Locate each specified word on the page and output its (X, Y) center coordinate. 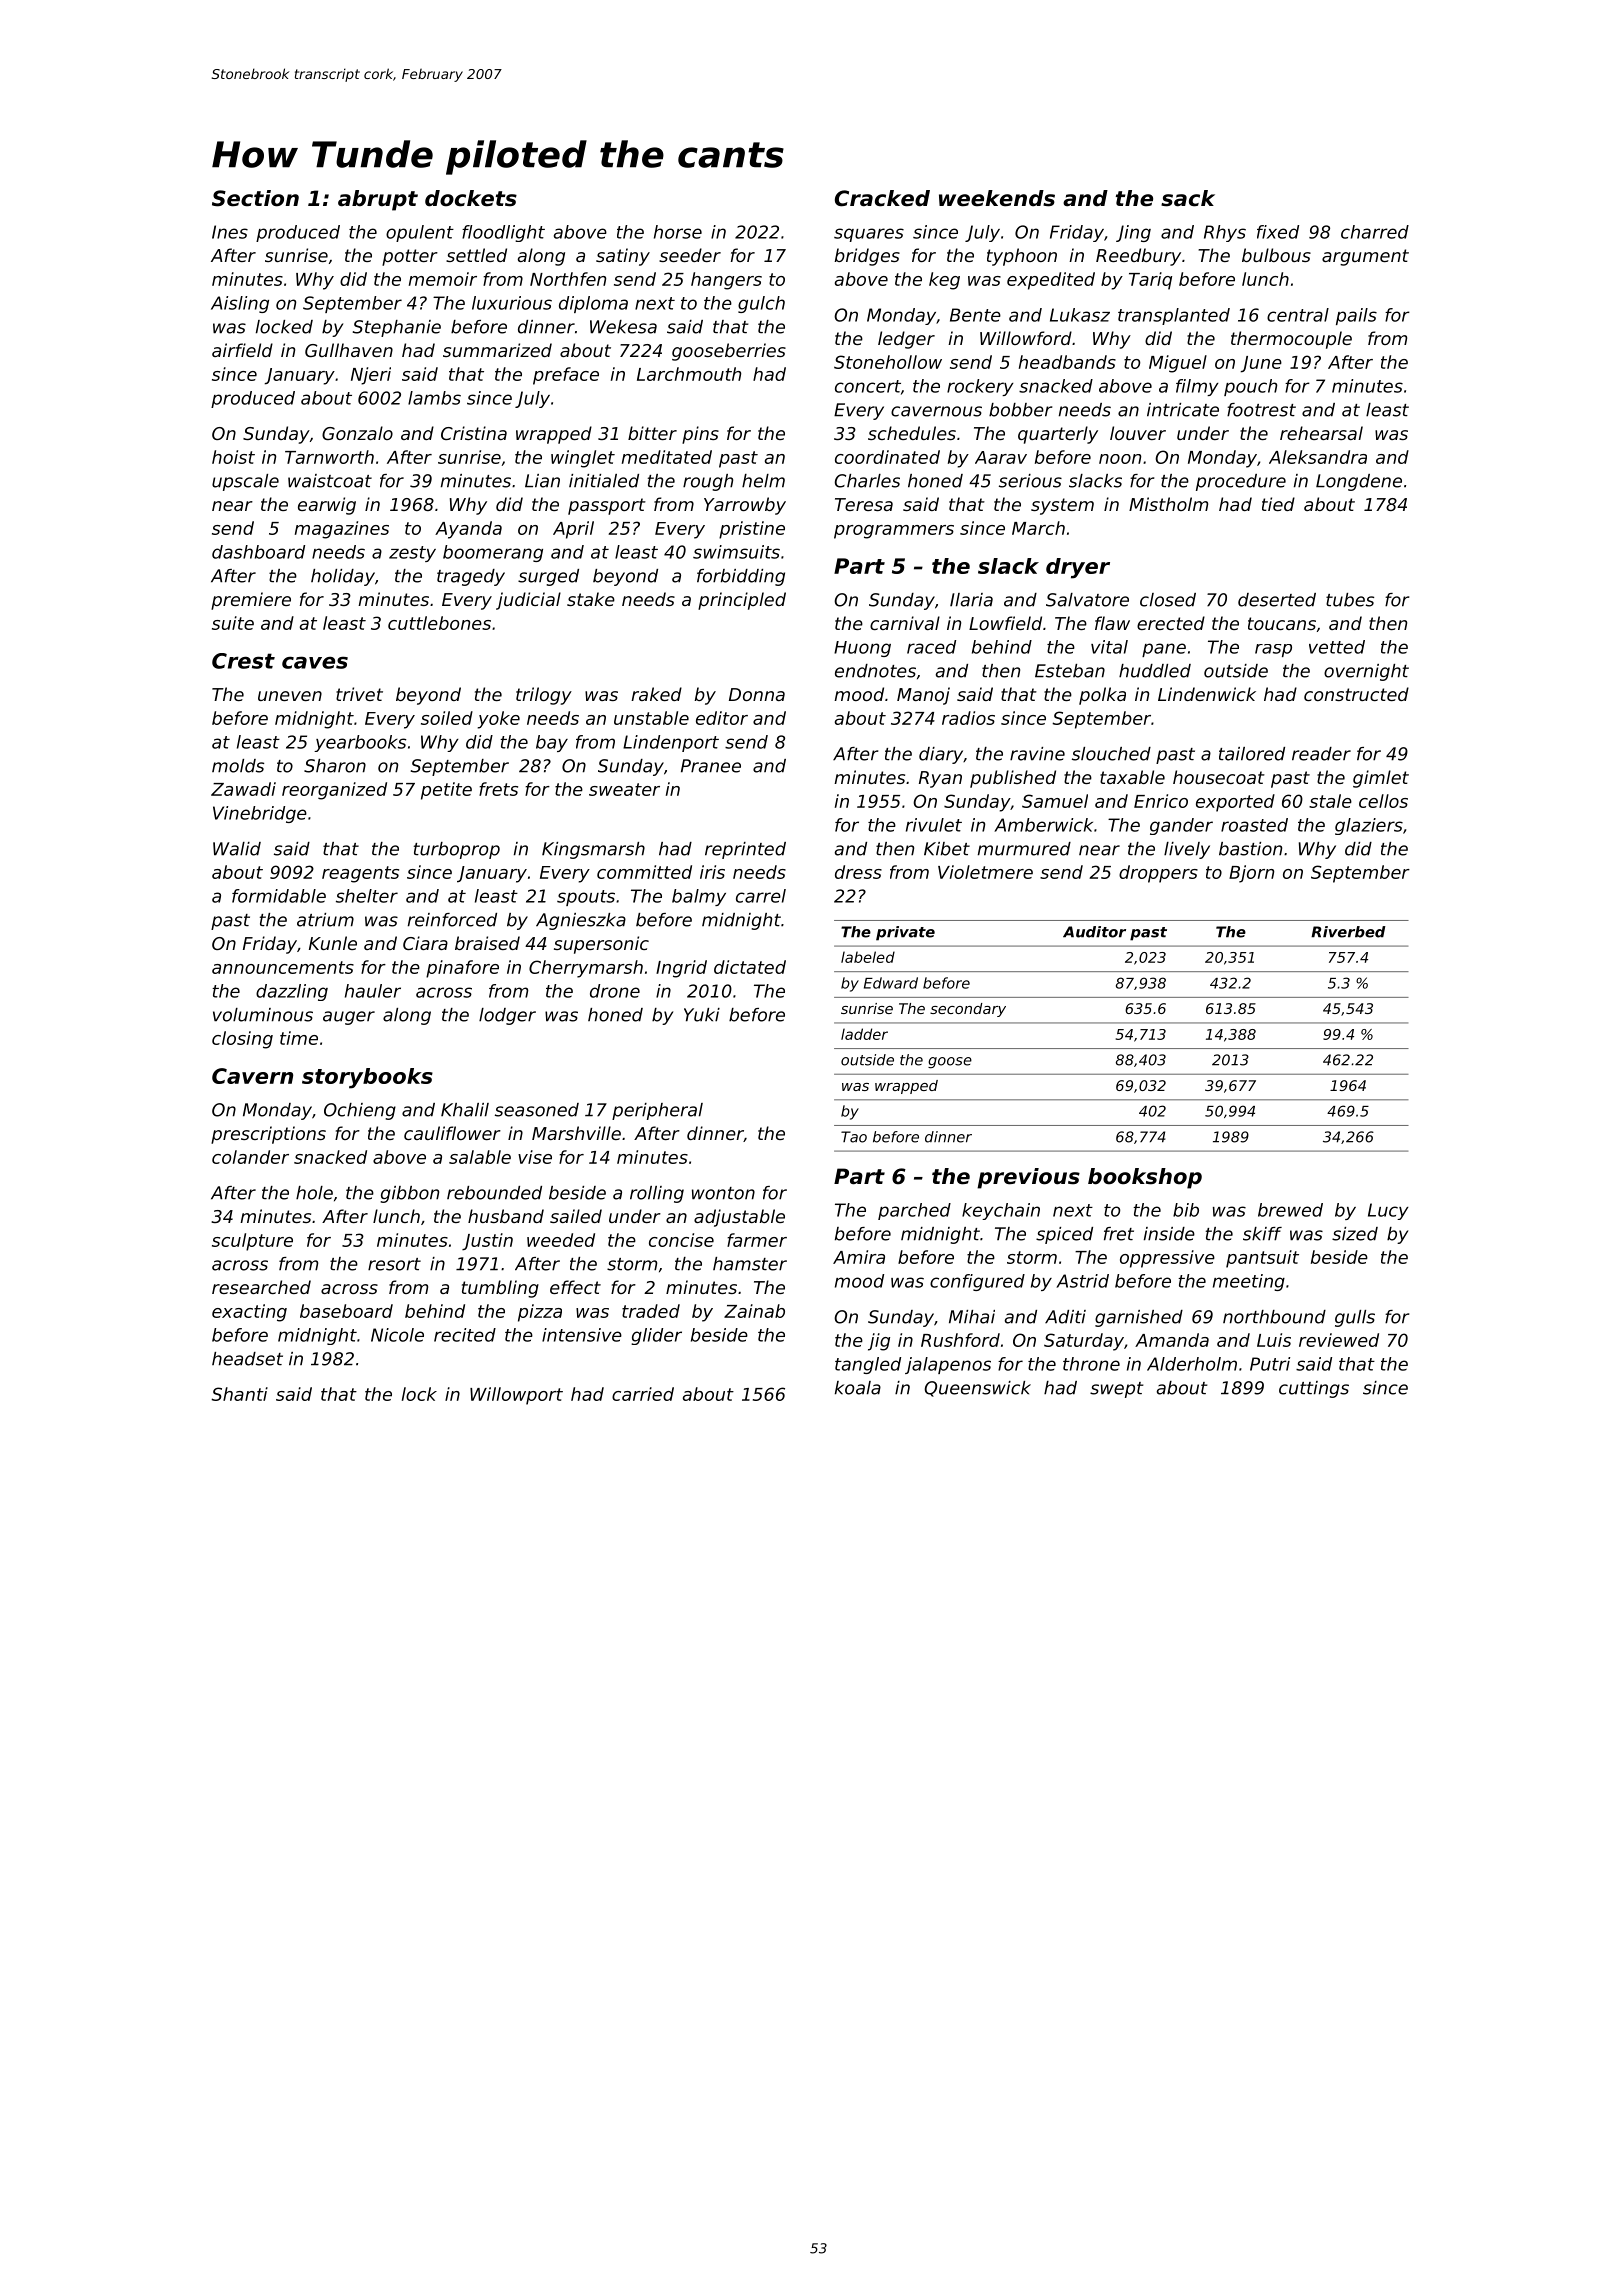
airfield (242, 350)
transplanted (1174, 316)
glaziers (1369, 826)
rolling (657, 1194)
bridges (867, 257)
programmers (894, 532)
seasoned (537, 1110)
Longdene (1359, 482)
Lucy (1388, 1211)
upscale (245, 482)
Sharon (335, 766)
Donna (757, 694)
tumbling (500, 1289)
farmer (757, 1240)
